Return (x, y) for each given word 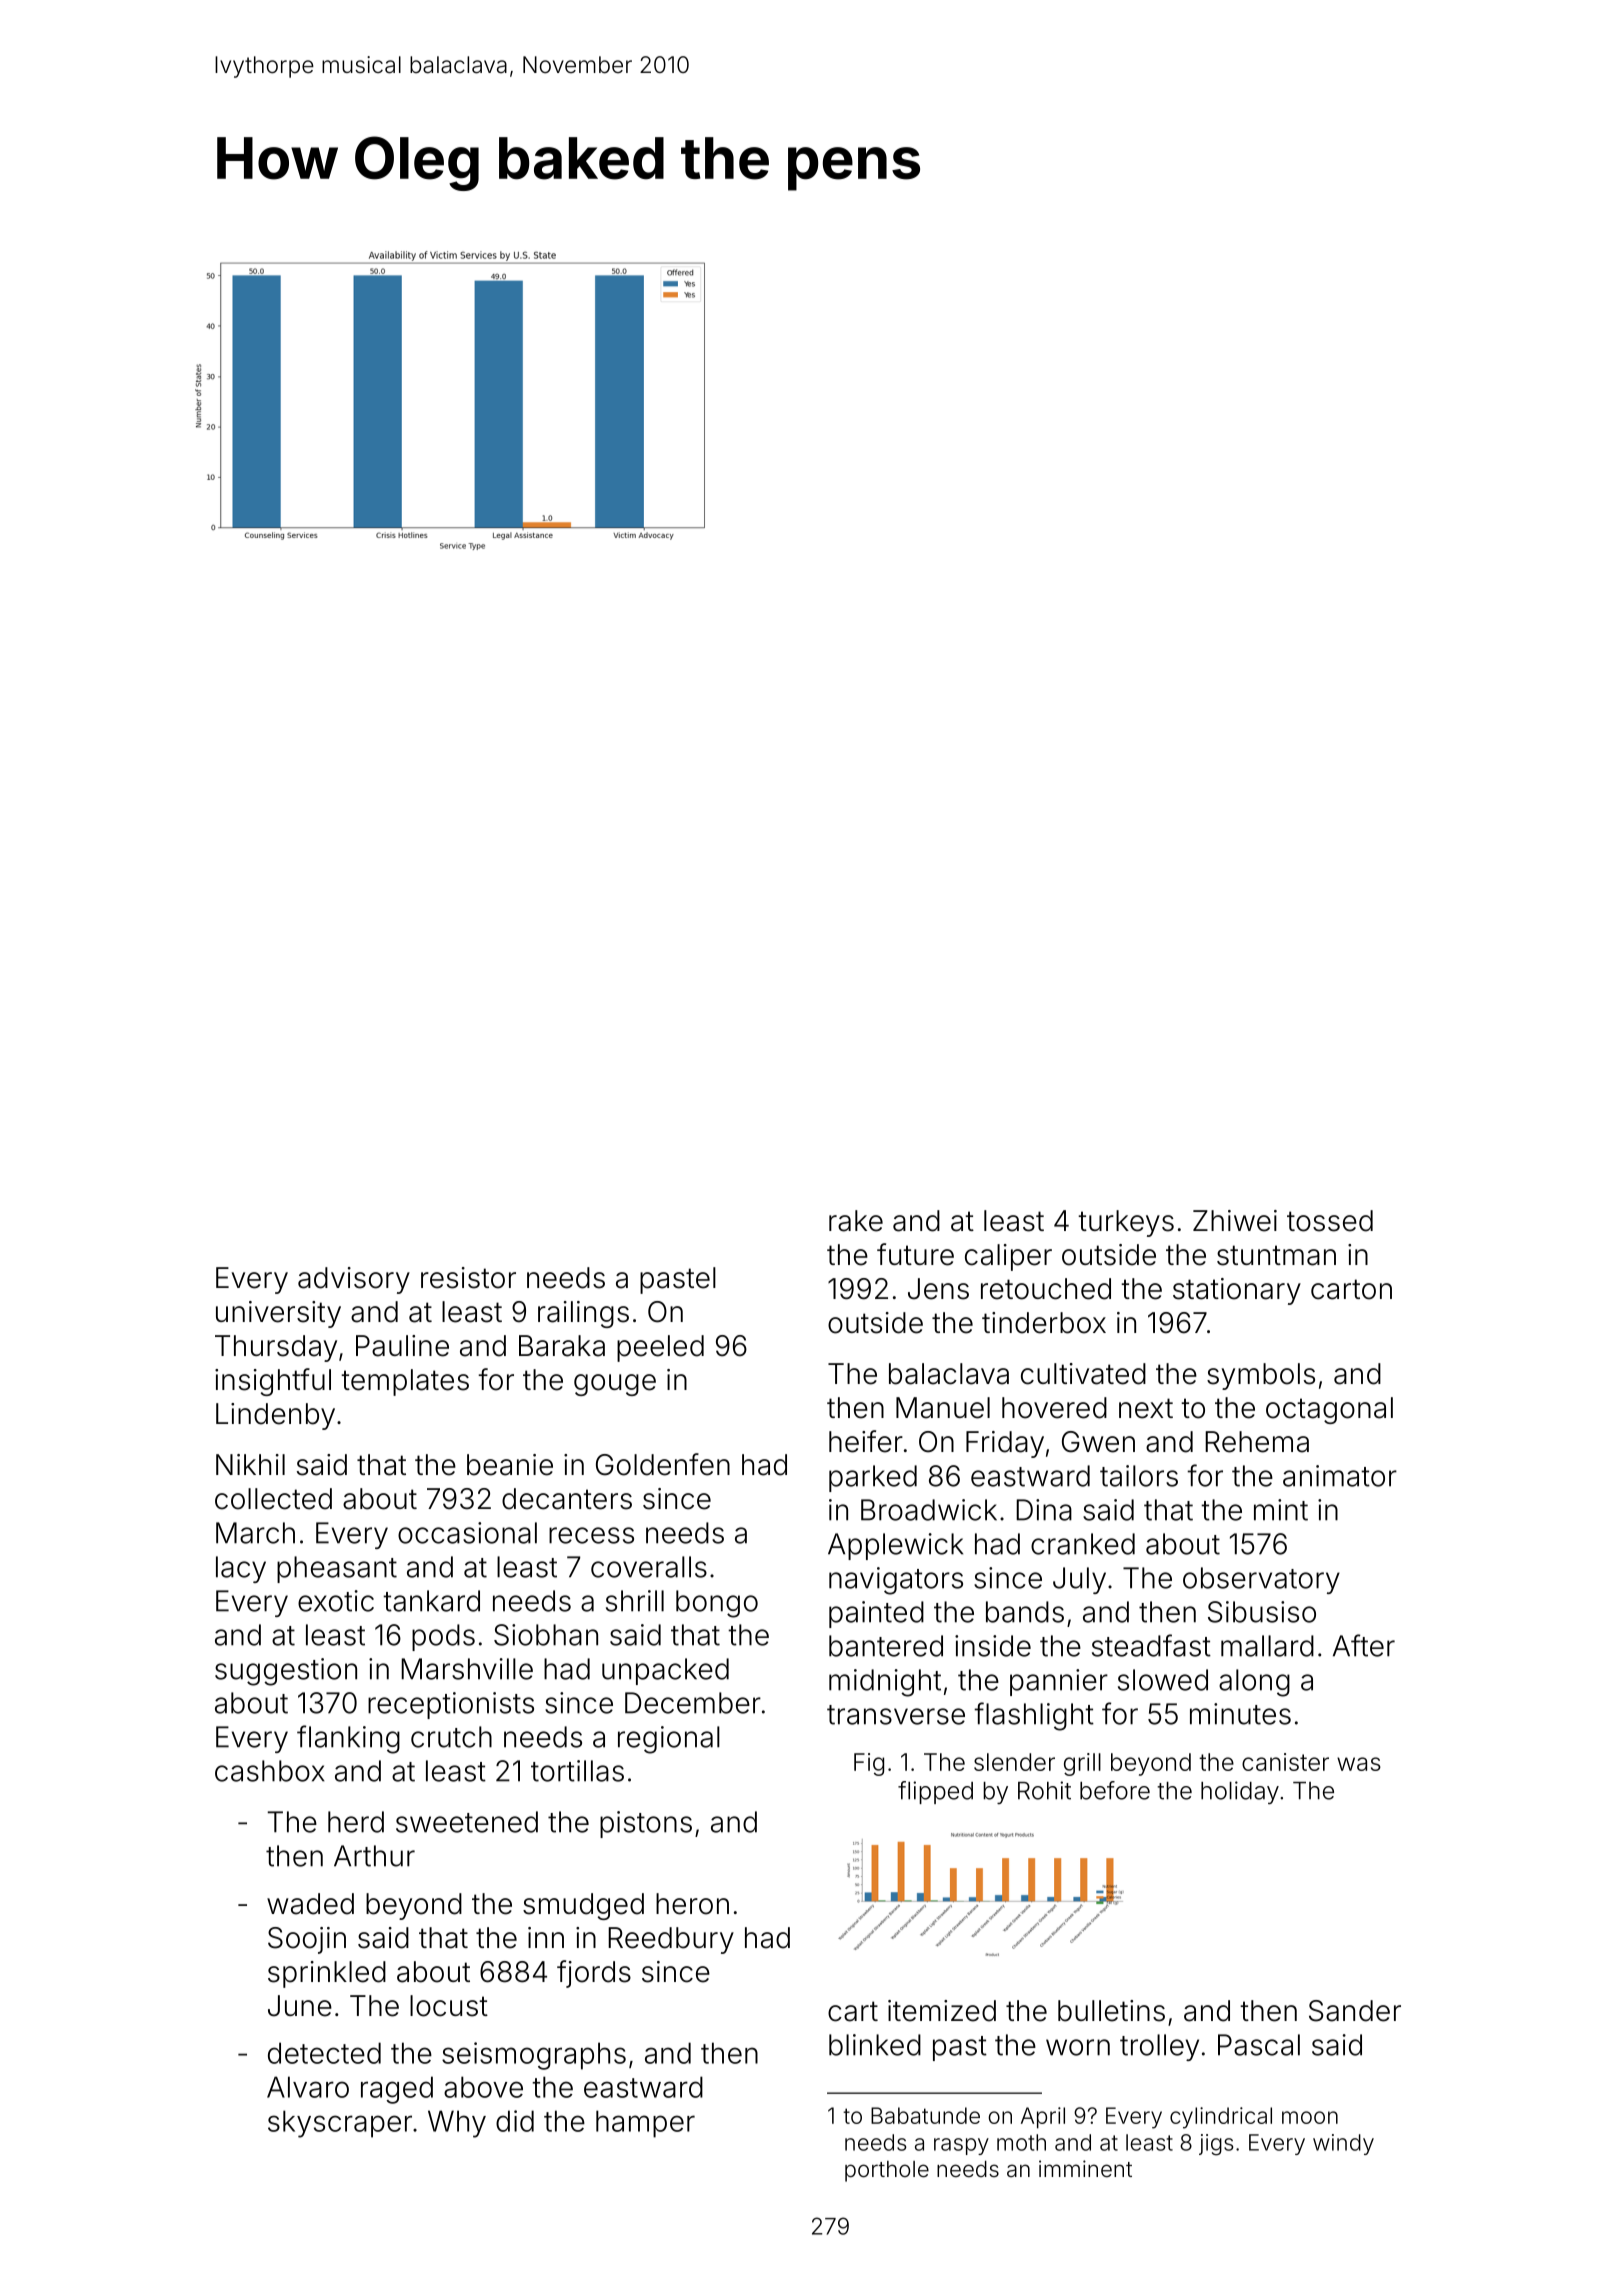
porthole (887, 2171)
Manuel (943, 1408)
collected (273, 1499)
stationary (1237, 1291)
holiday (1240, 1792)
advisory (354, 1280)
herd (356, 1822)
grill (1082, 1764)
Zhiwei (1235, 1221)
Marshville (467, 1669)
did (515, 2121)
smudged (583, 1906)
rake (856, 1221)
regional (669, 1740)
